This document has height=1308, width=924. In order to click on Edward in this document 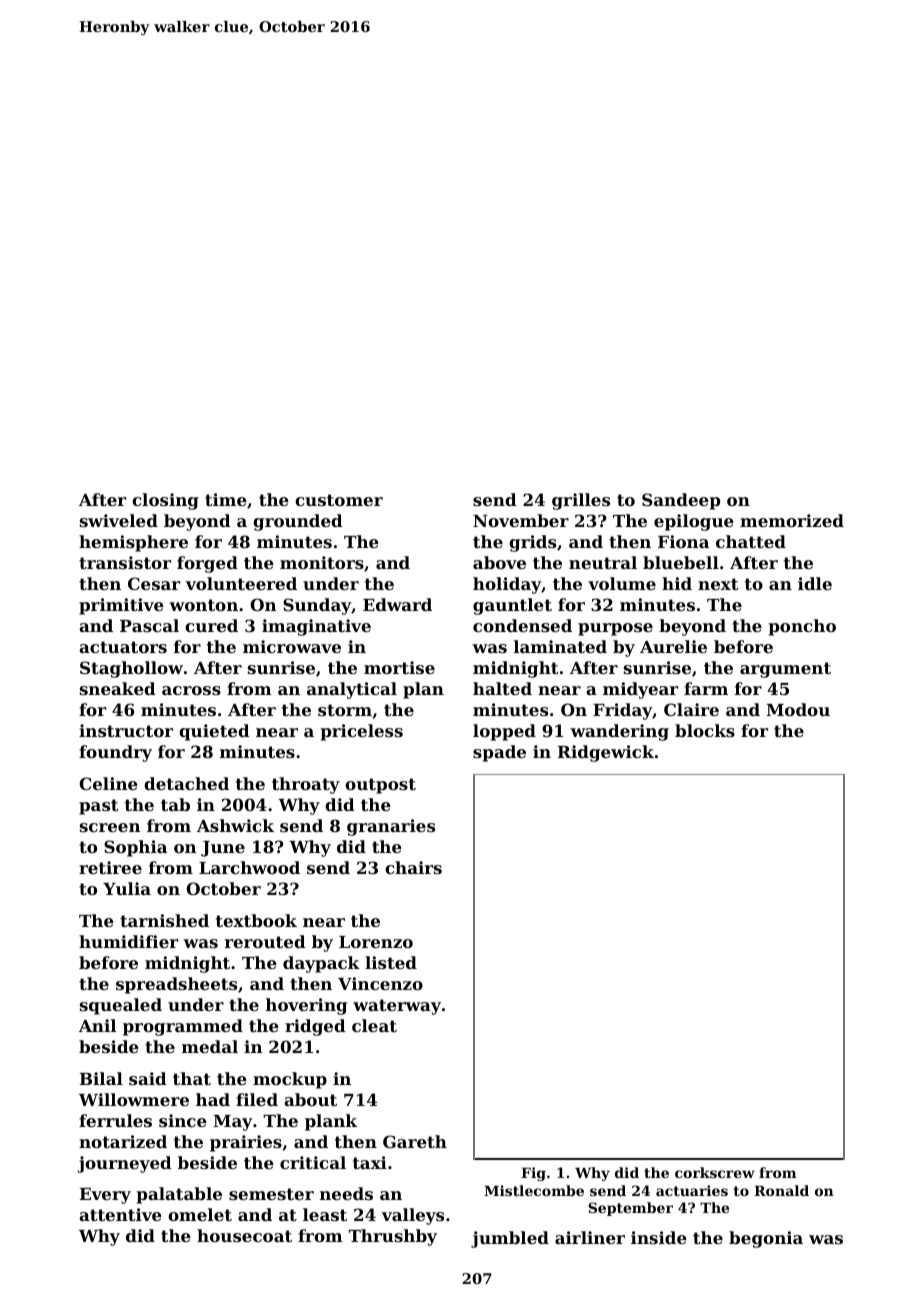, I will do `click(397, 604)`.
